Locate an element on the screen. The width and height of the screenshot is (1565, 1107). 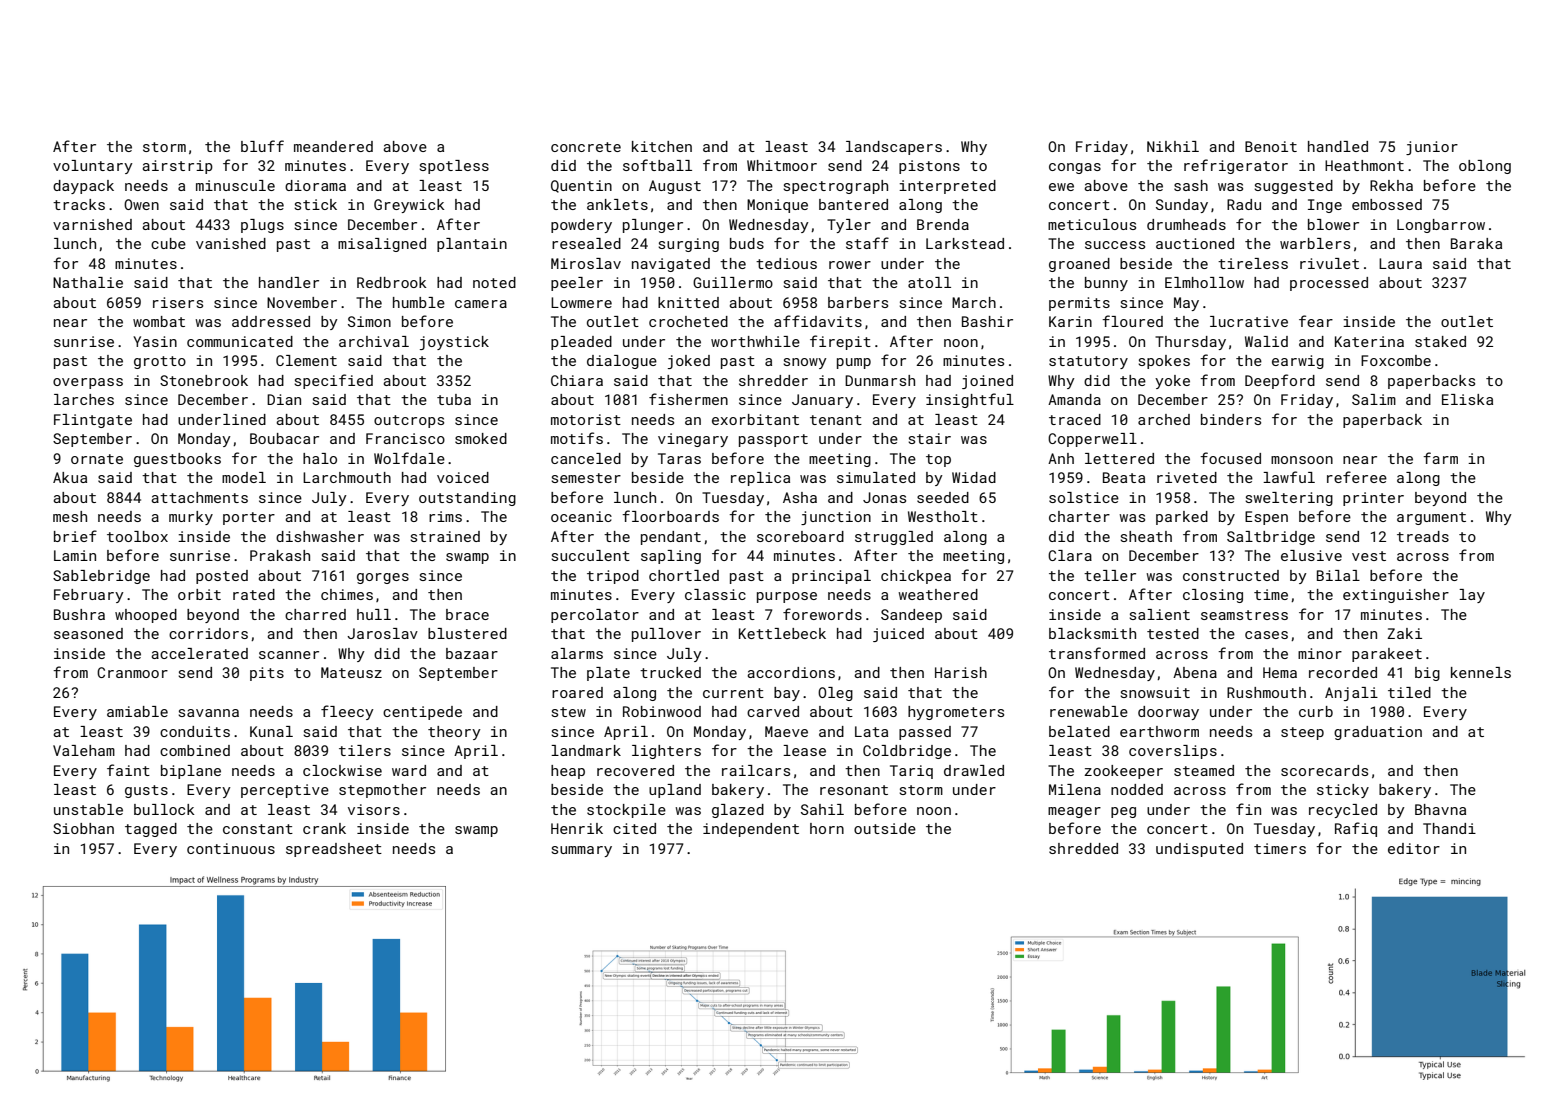
humble is located at coordinates (419, 302).
